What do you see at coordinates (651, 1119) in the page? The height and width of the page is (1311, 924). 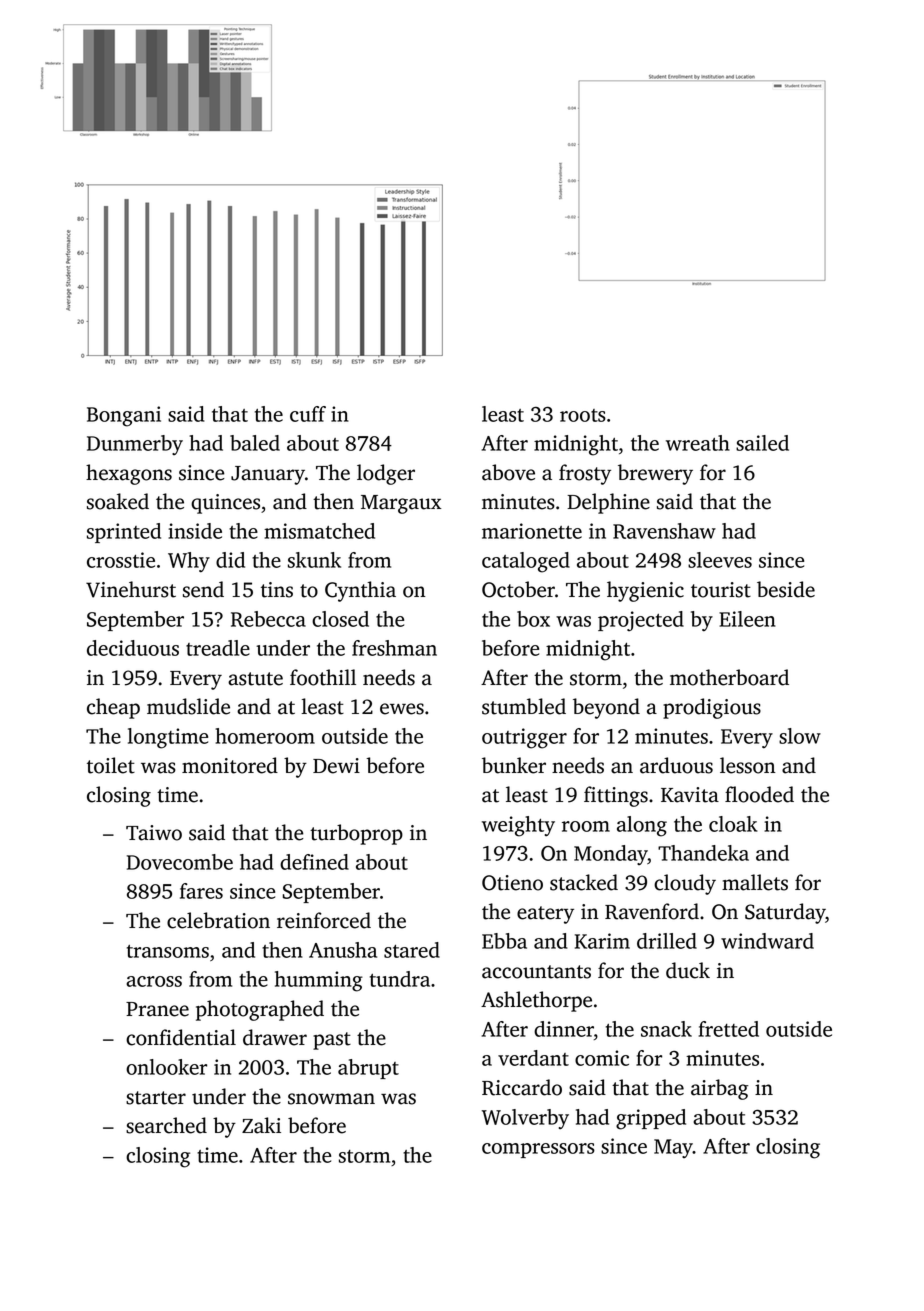 I see `gripped` at bounding box center [651, 1119].
